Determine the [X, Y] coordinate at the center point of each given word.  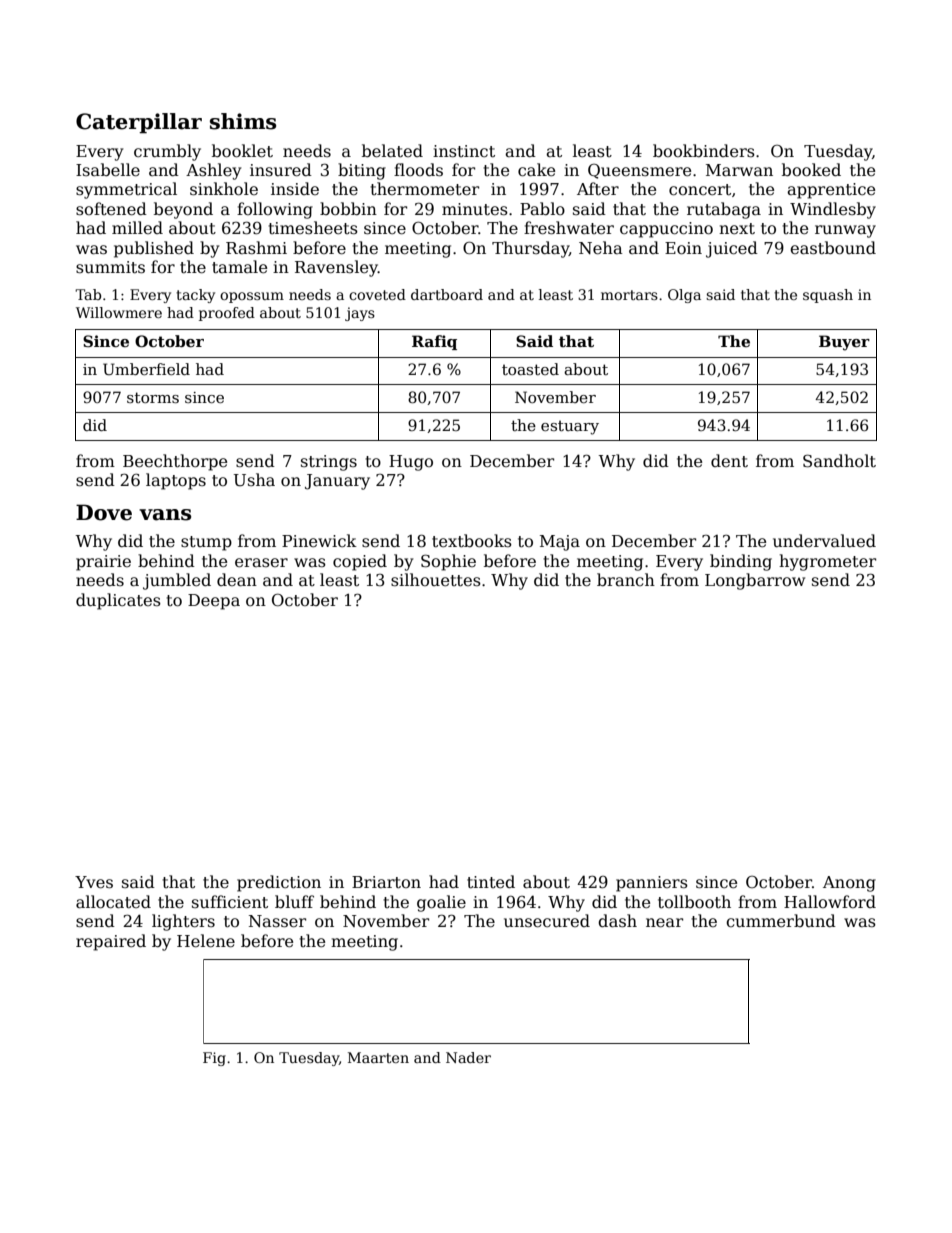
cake [536, 170]
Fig [214, 1059]
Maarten [378, 1057]
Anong [849, 884]
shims [243, 121]
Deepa [214, 602]
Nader [468, 1057]
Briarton [386, 882]
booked [811, 170]
